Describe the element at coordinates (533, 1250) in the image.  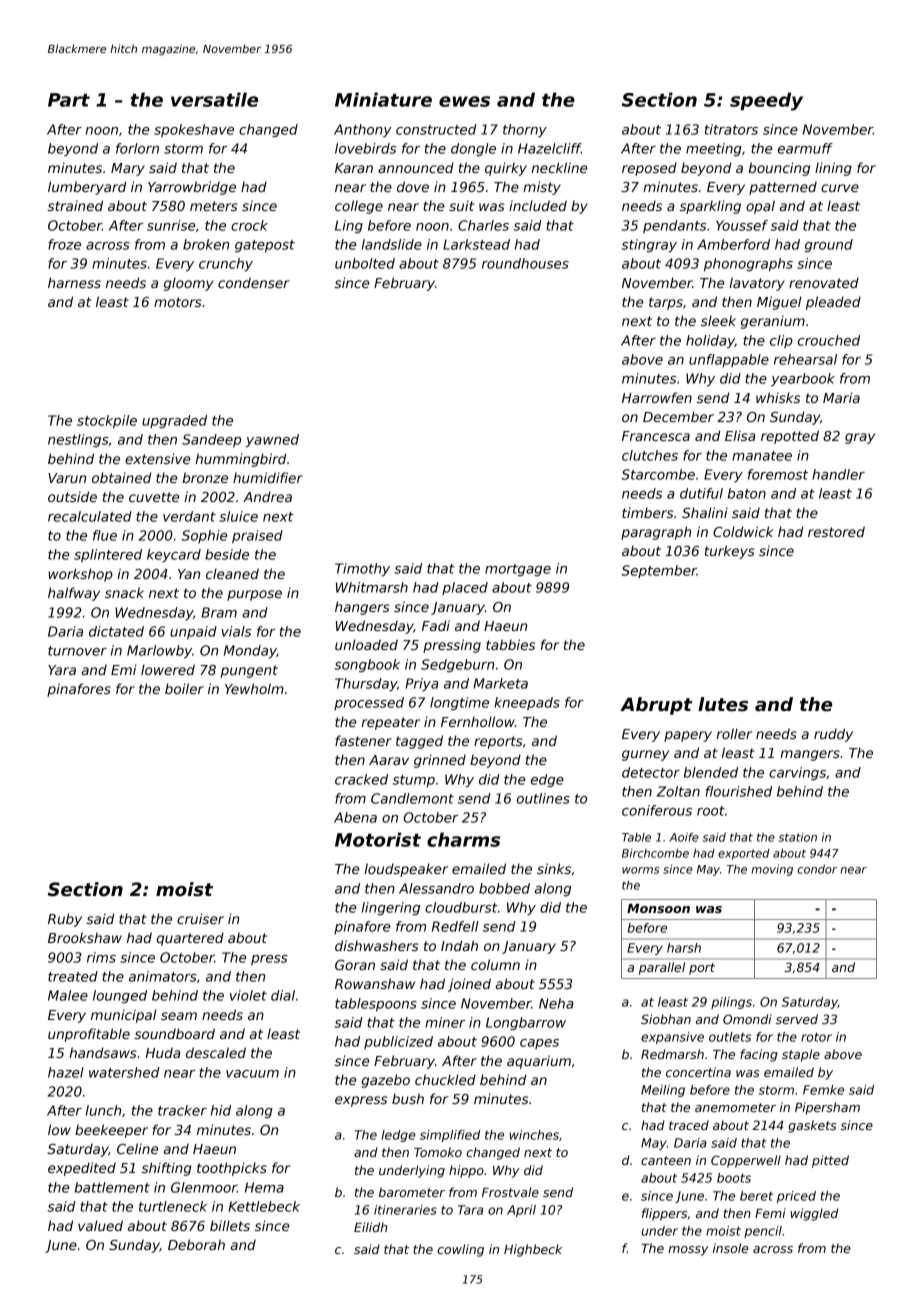
I see `Highbeck` at that location.
